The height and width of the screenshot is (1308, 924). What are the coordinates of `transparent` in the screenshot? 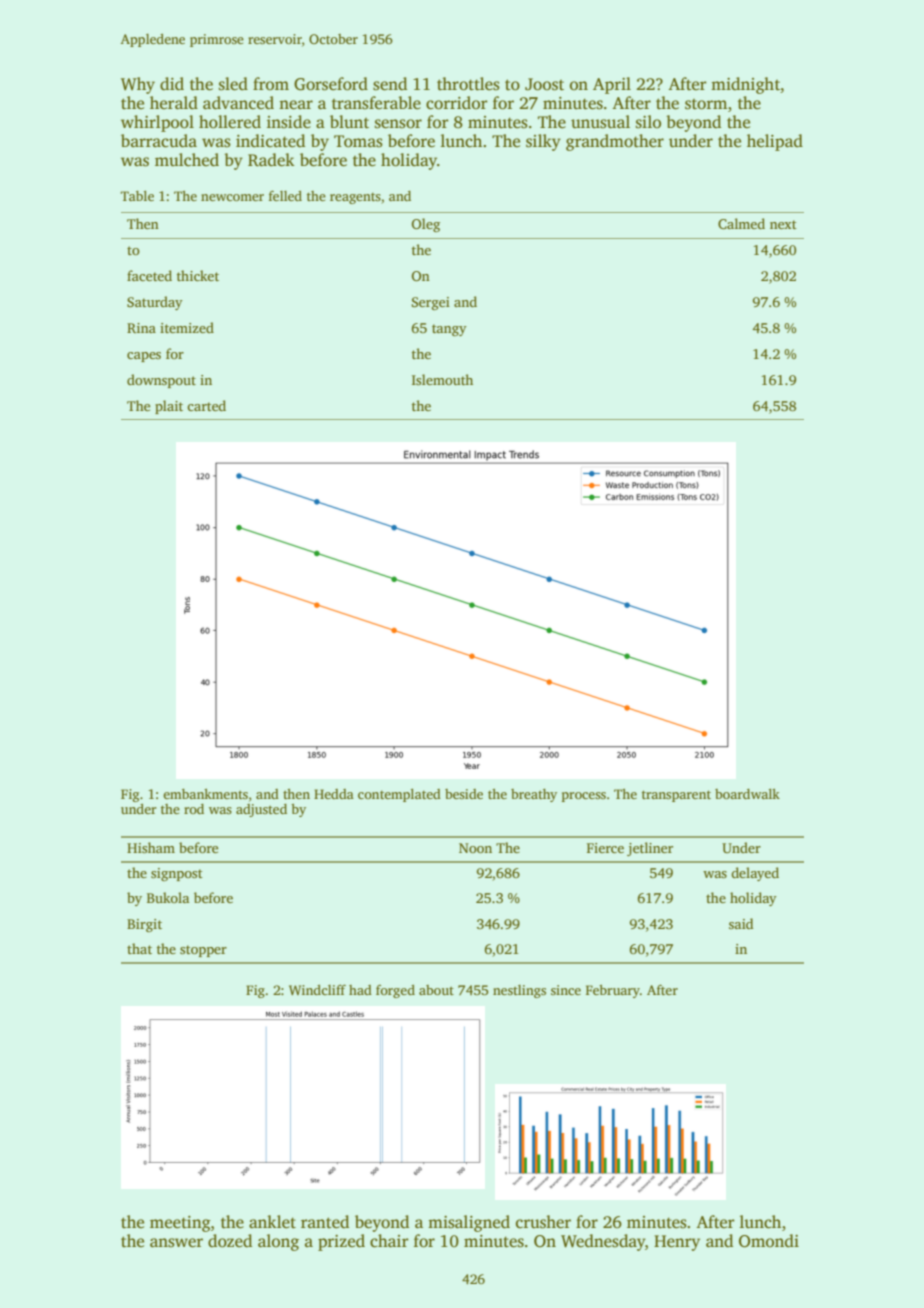 It's located at (676, 796).
